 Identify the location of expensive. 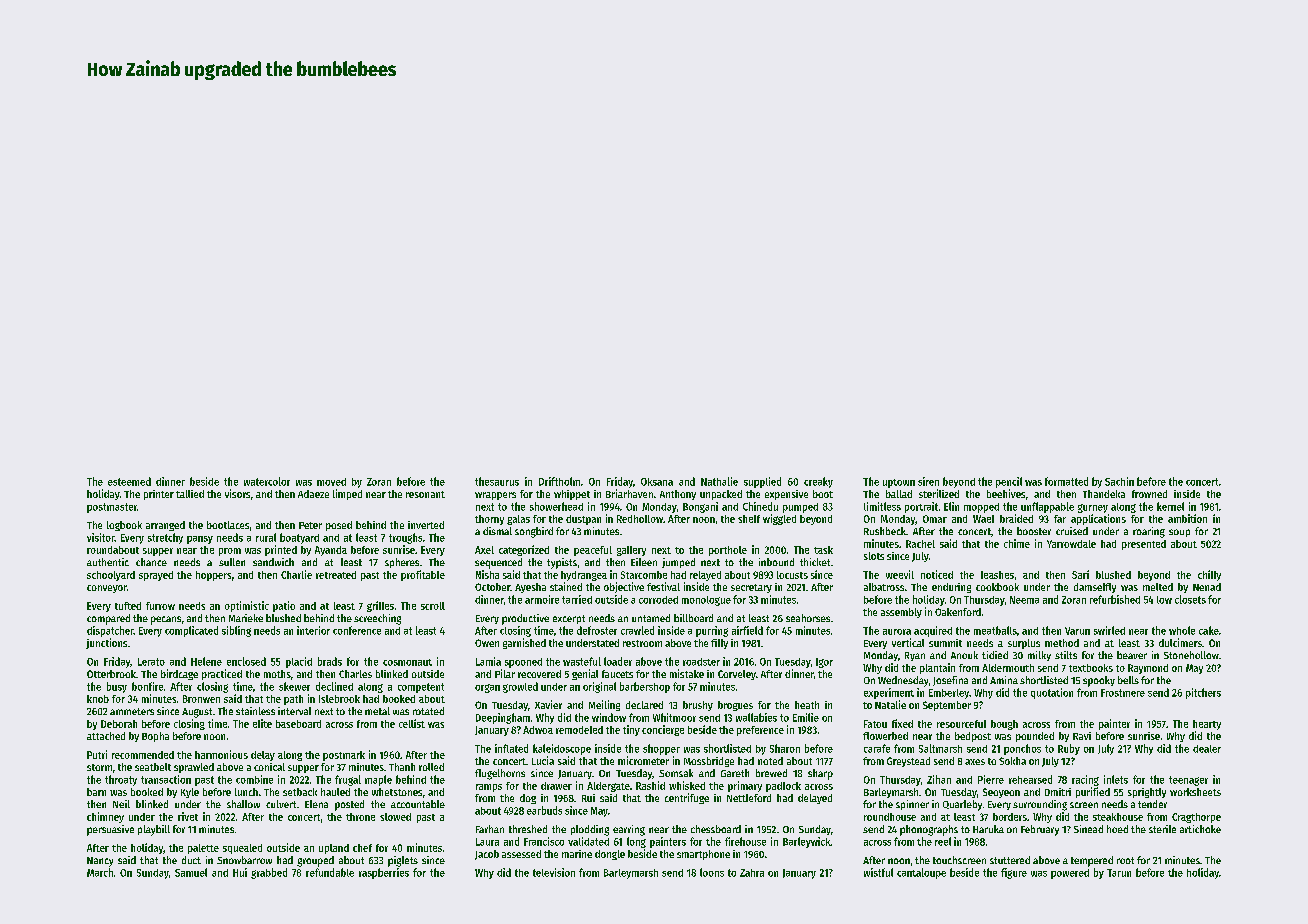
(786, 495).
